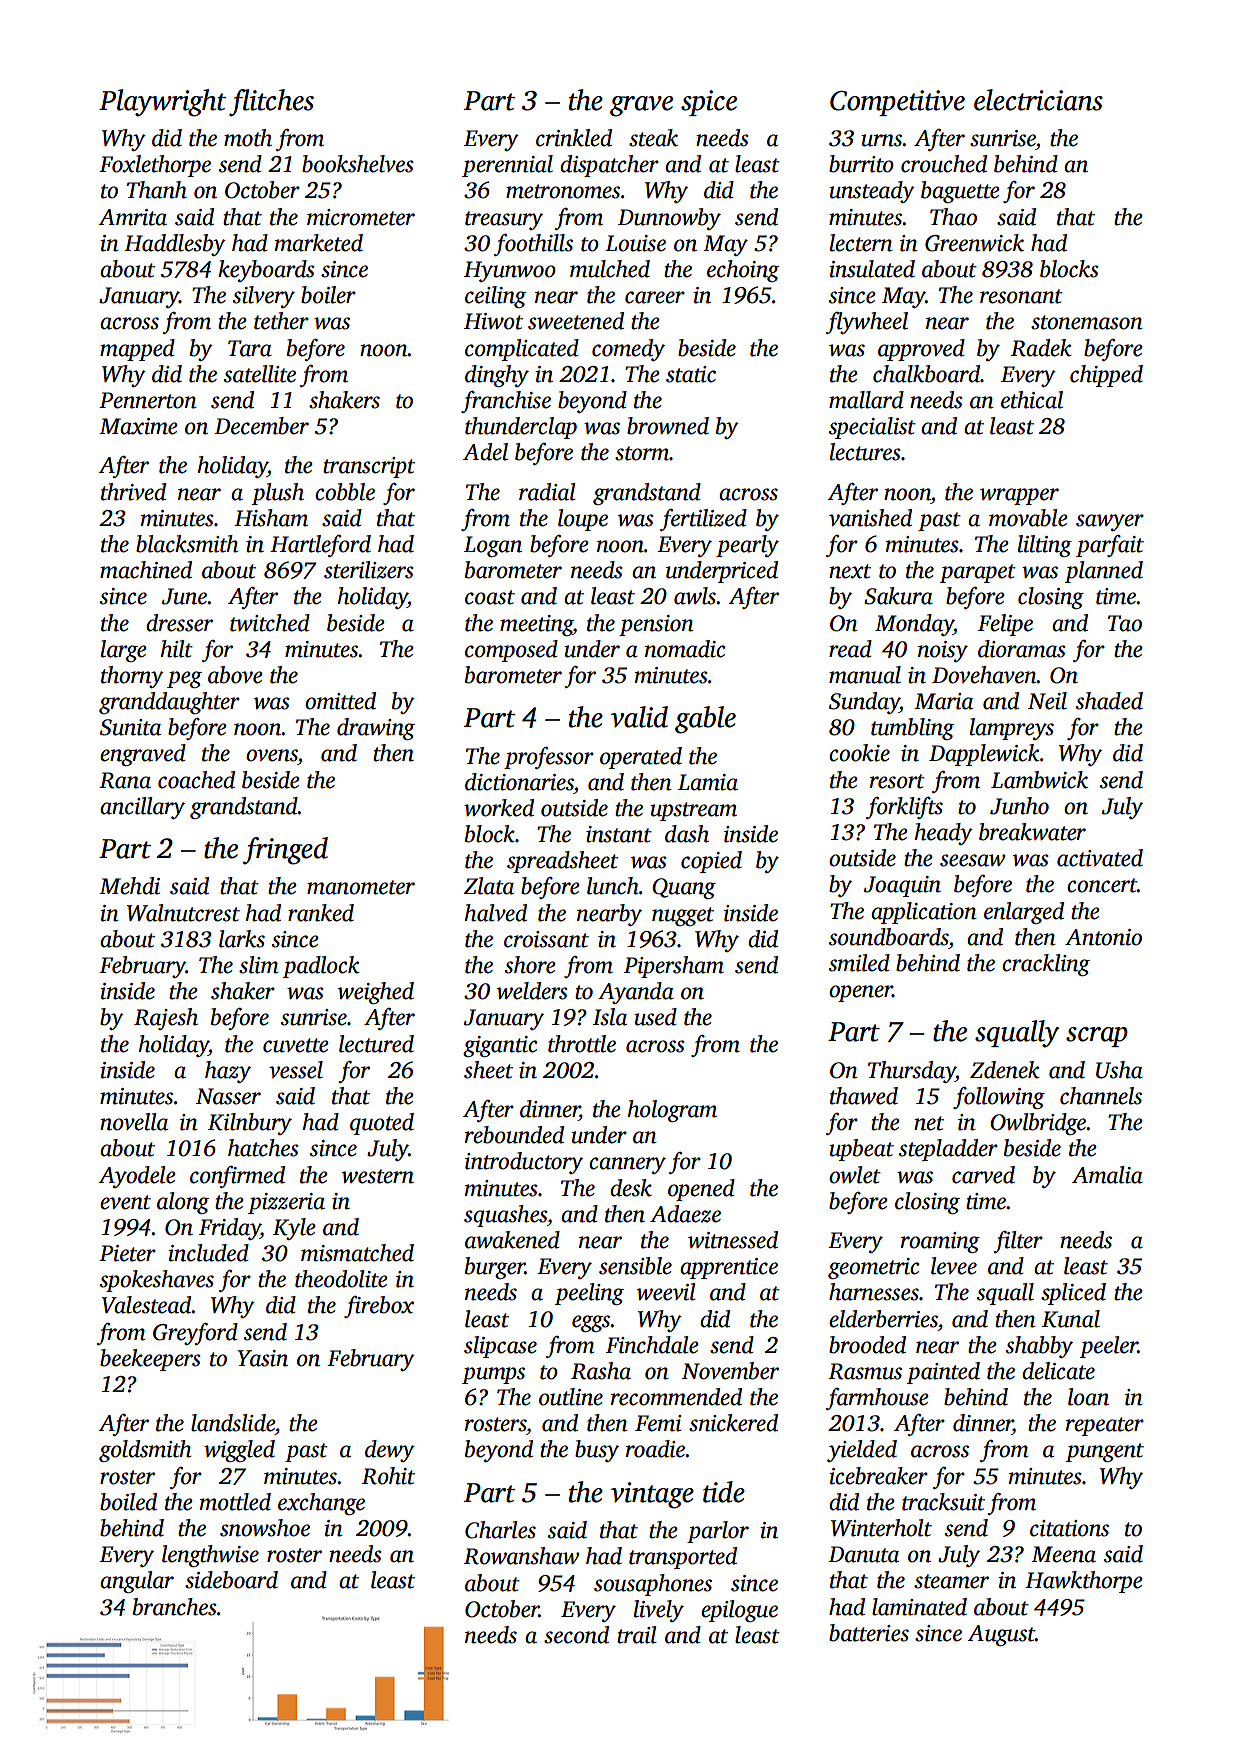 The height and width of the document is (1758, 1243). Describe the element at coordinates (321, 1504) in the document. I see `exchange` at that location.
